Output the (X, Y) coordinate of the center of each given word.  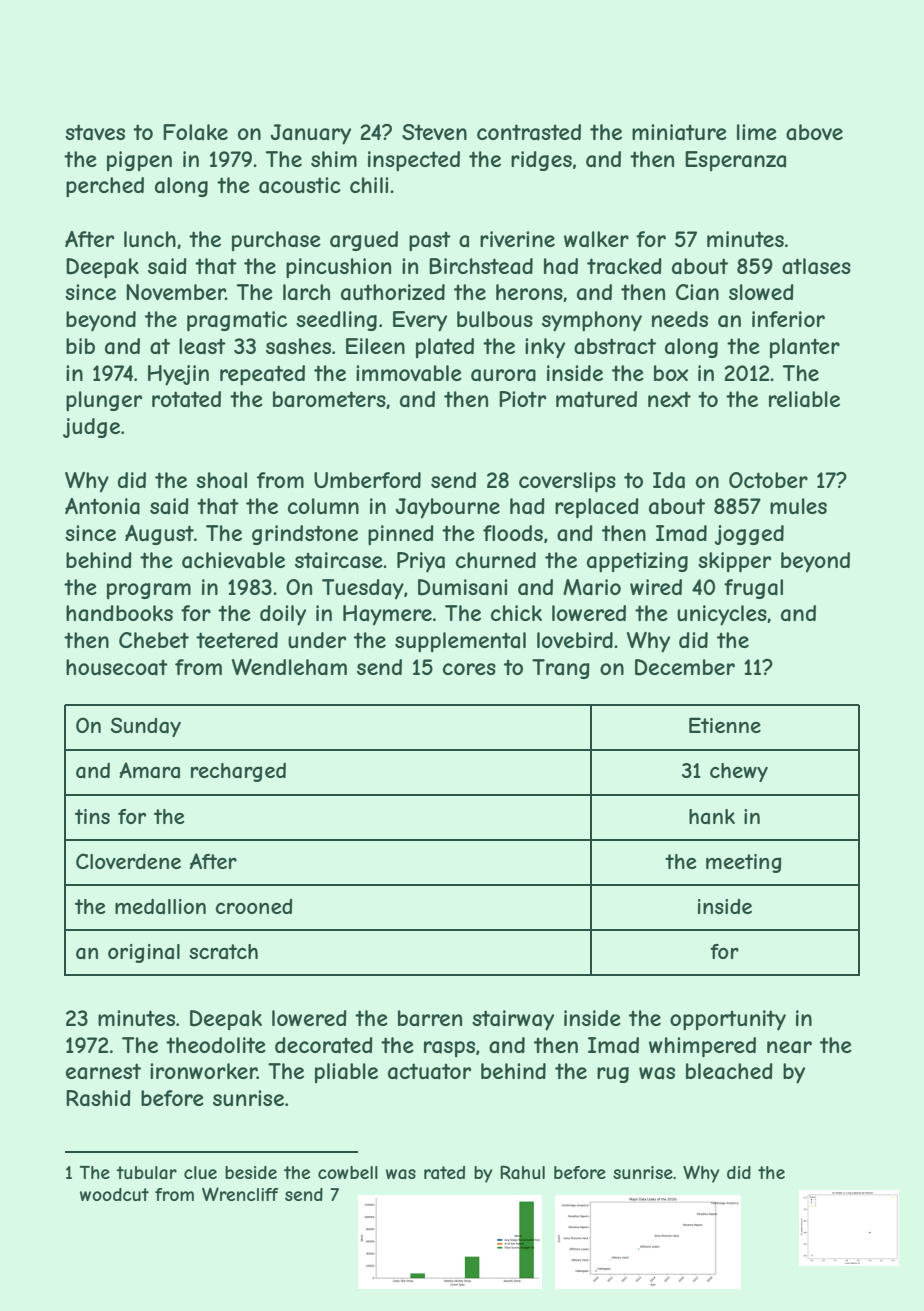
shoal (221, 480)
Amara (149, 770)
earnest (103, 1071)
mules (798, 506)
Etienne (725, 725)
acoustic (300, 185)
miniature (679, 132)
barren (430, 1018)
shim (334, 159)
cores (469, 669)
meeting (743, 863)
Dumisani (462, 587)
